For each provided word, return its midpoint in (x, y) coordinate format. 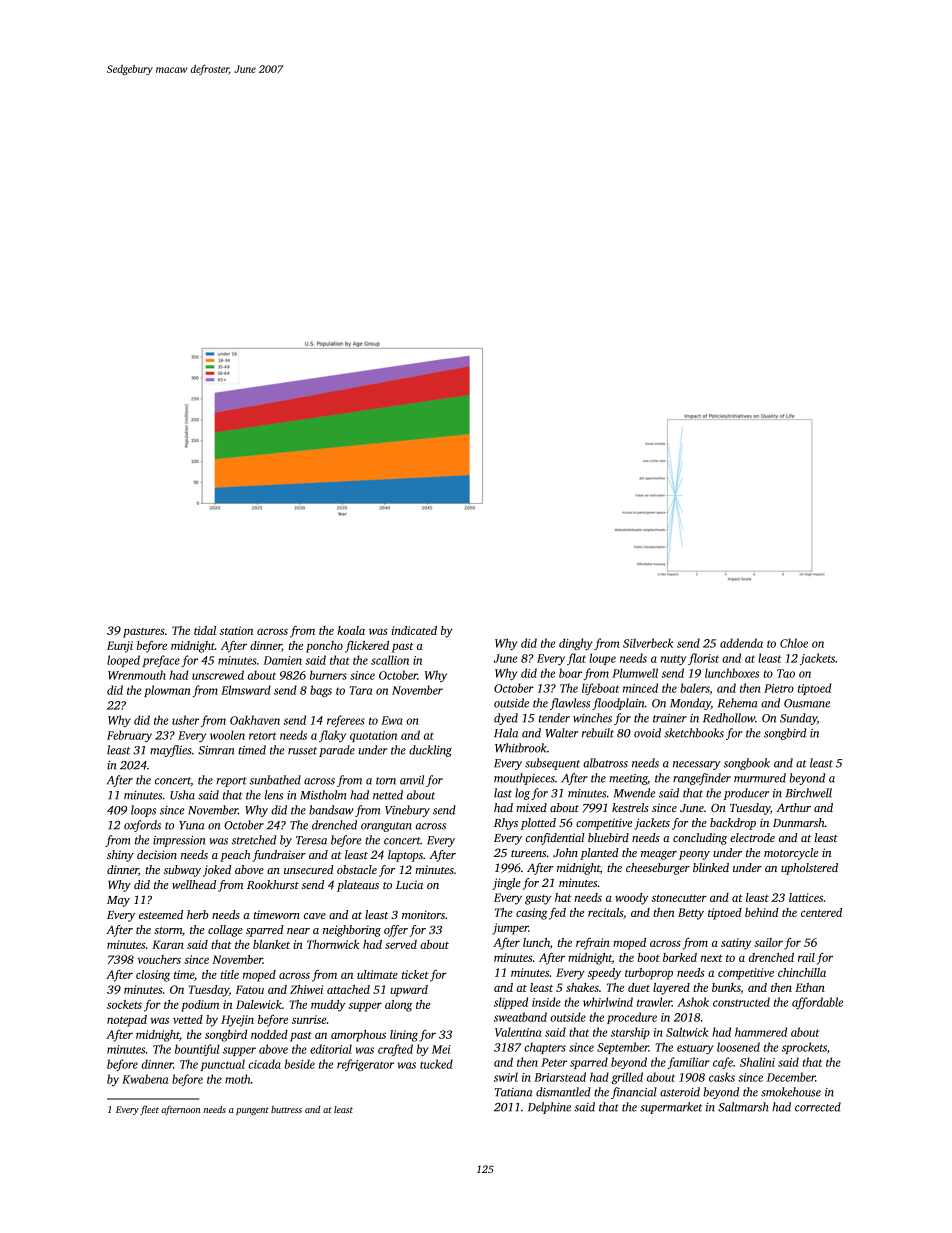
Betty (691, 914)
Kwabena (145, 1079)
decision (157, 854)
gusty (538, 900)
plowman (167, 691)
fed (557, 913)
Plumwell (635, 673)
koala (351, 630)
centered (821, 912)
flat (576, 659)
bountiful (197, 1050)
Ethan (810, 987)
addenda (741, 643)
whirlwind (608, 1002)
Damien (282, 660)
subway (182, 871)
